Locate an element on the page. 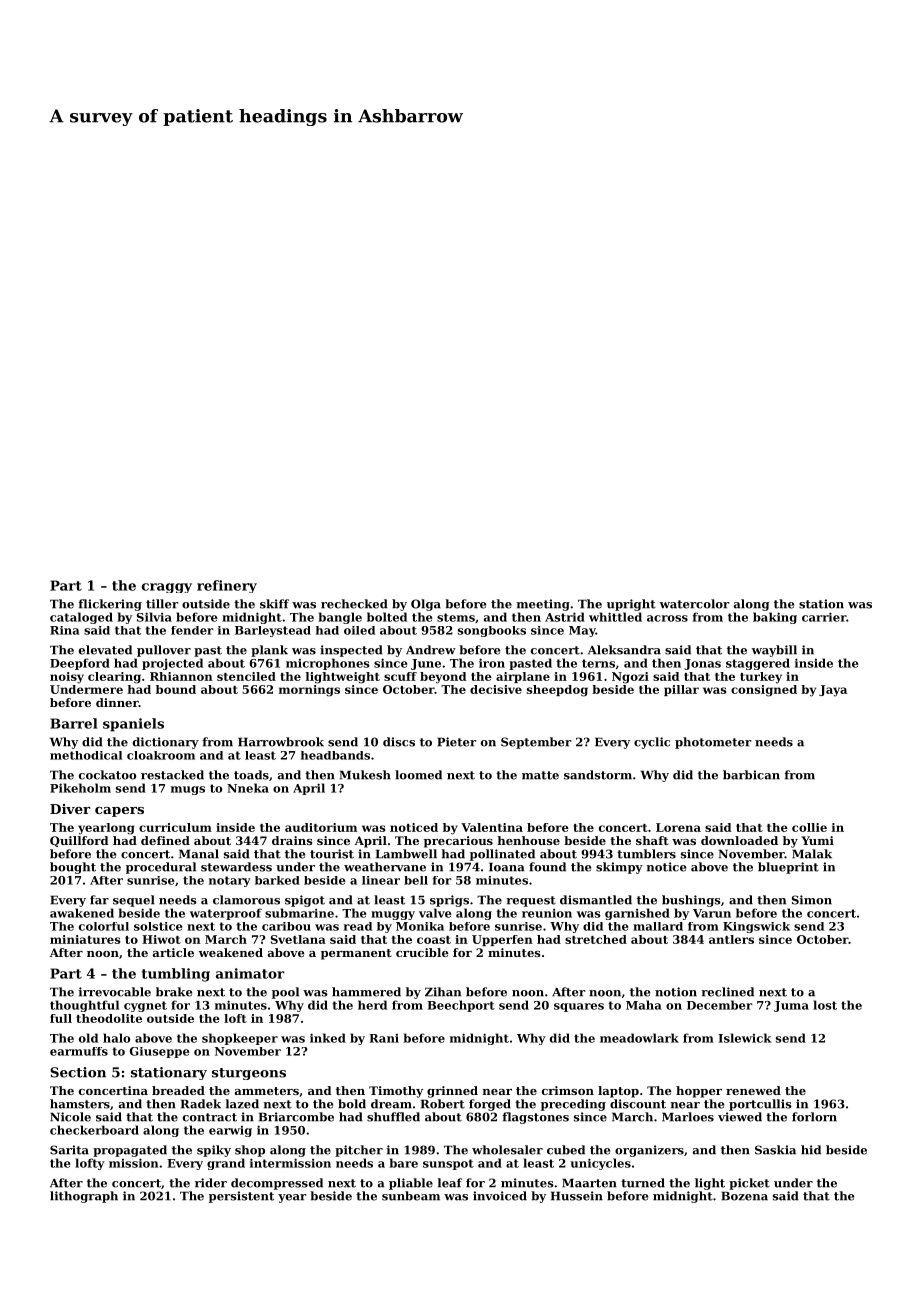 The width and height of the document is (924, 1308). Ngozi is located at coordinates (630, 678).
